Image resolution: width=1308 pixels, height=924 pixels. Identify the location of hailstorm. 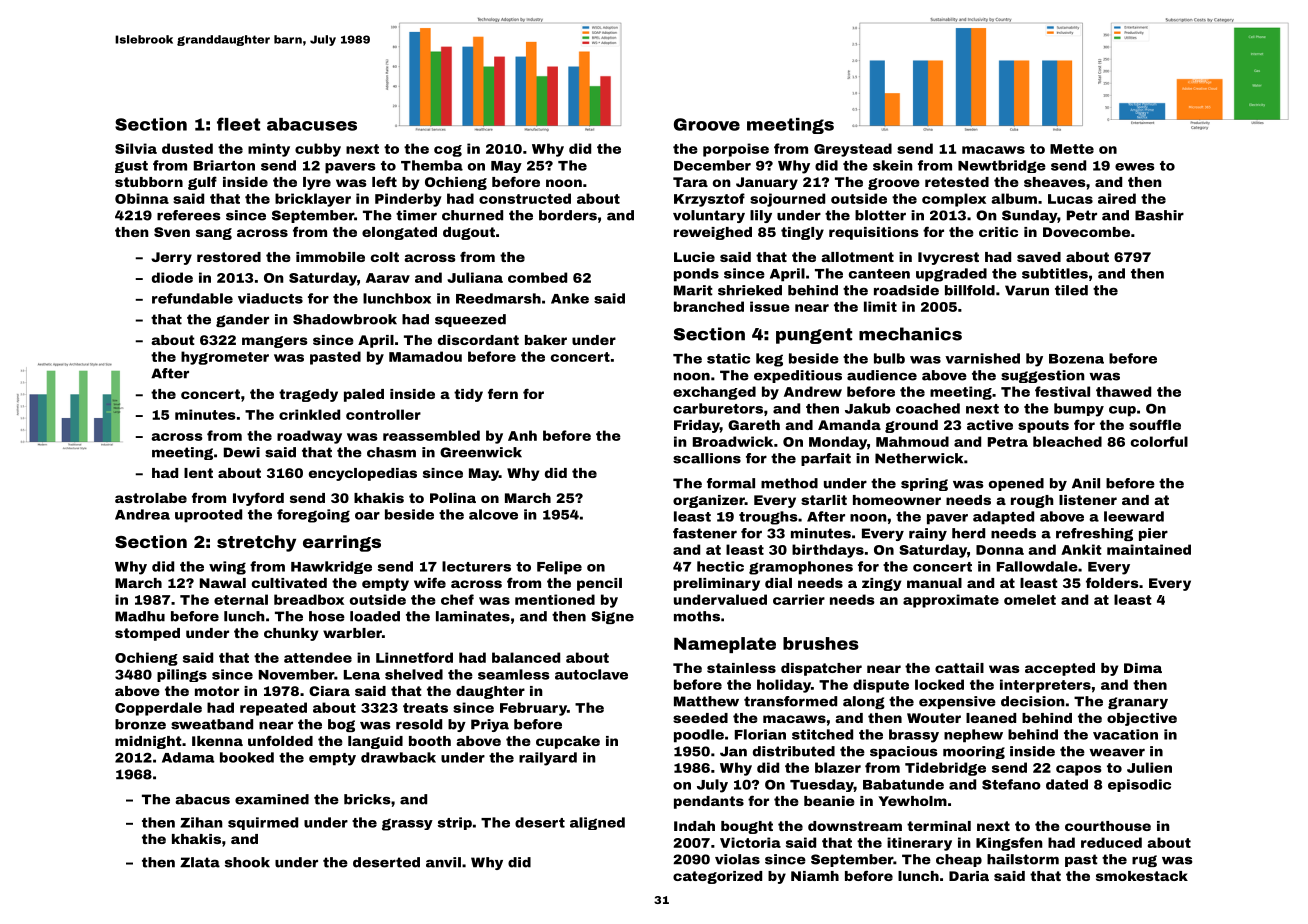
(1023, 859).
